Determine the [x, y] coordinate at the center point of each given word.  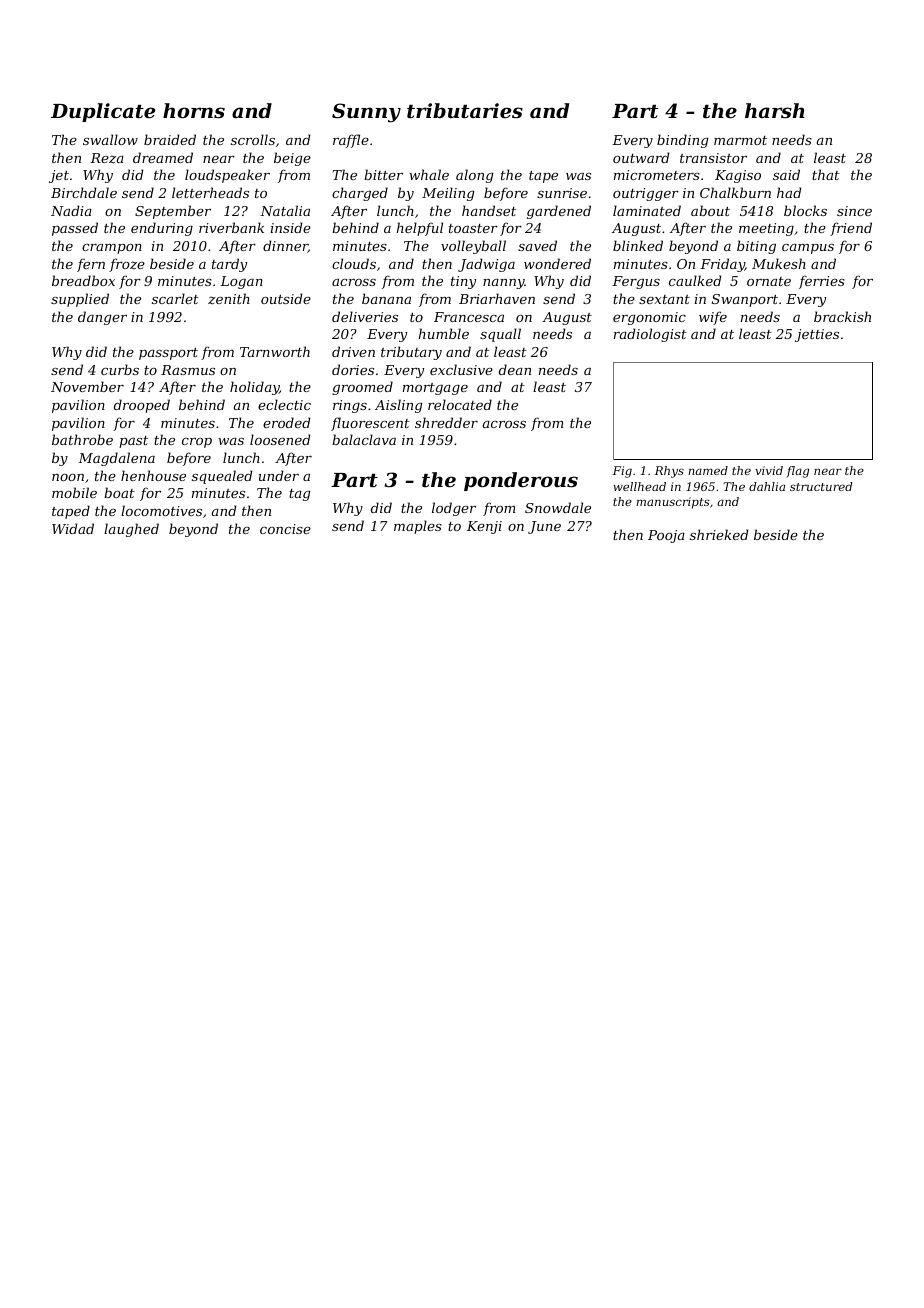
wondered [557, 263]
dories [353, 369]
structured [821, 486]
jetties [817, 335]
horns [194, 111]
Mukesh [779, 263]
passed [75, 229]
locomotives [161, 510]
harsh [775, 111]
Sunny [366, 113]
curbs [120, 369]
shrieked [719, 534]
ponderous [521, 481]
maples [418, 527]
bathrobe [82, 439]
